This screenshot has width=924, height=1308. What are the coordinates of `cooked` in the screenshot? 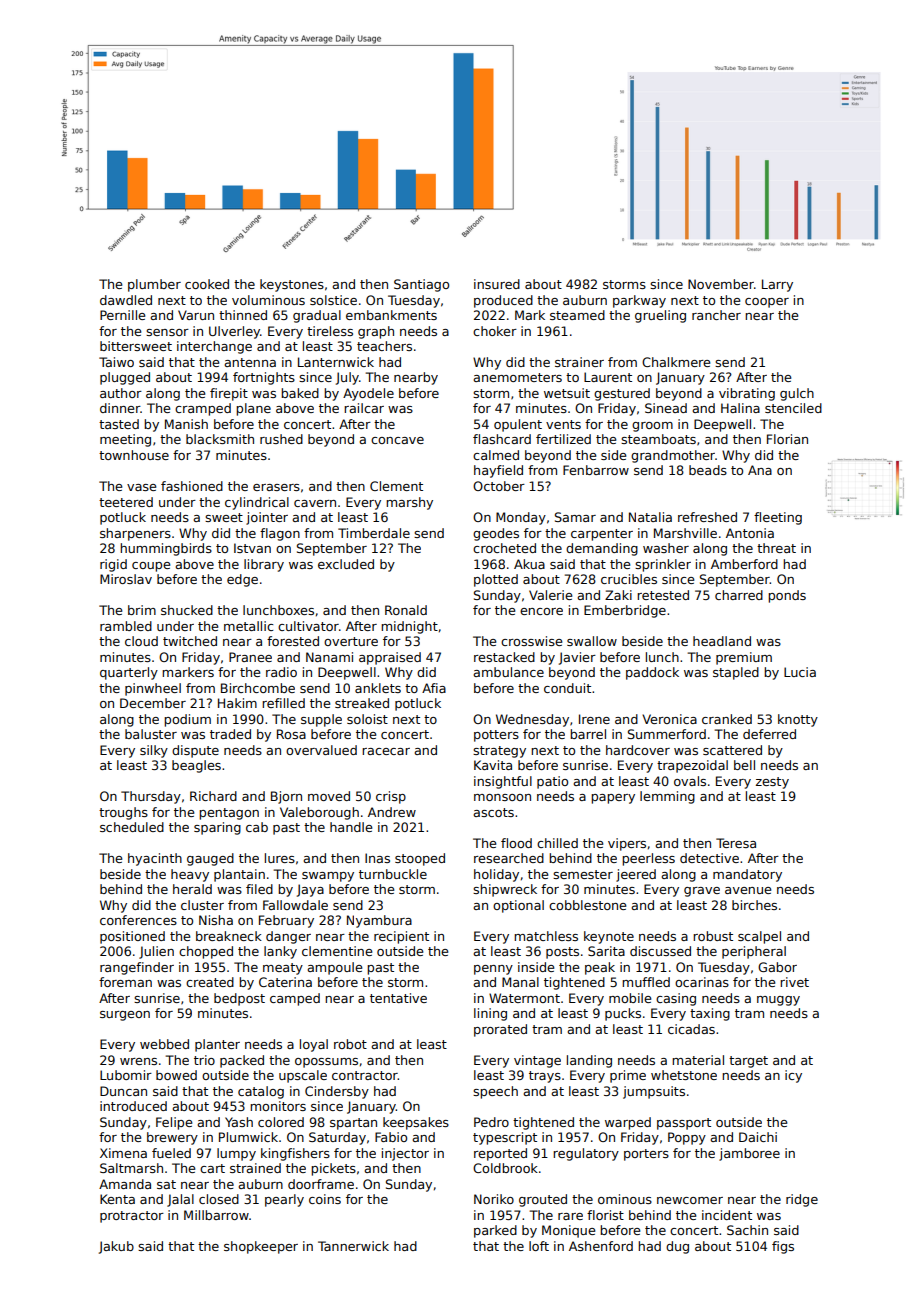 It's located at (207, 284).
